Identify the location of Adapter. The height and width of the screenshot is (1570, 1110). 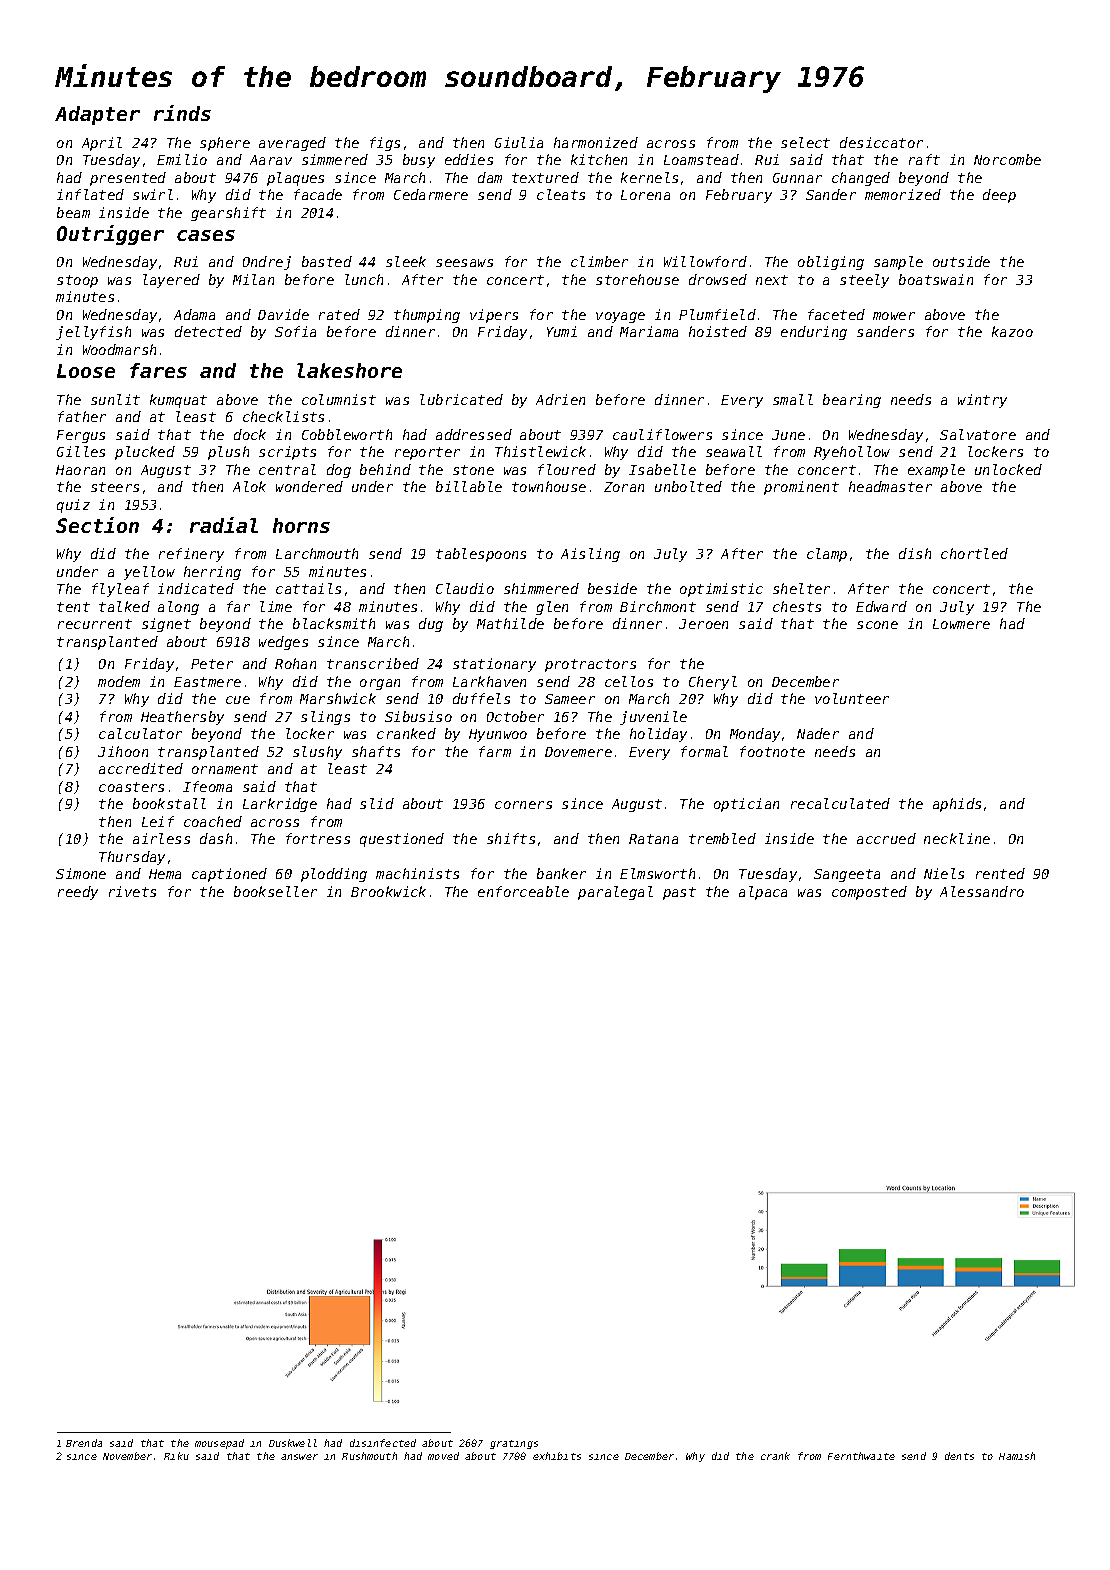
(97, 115).
